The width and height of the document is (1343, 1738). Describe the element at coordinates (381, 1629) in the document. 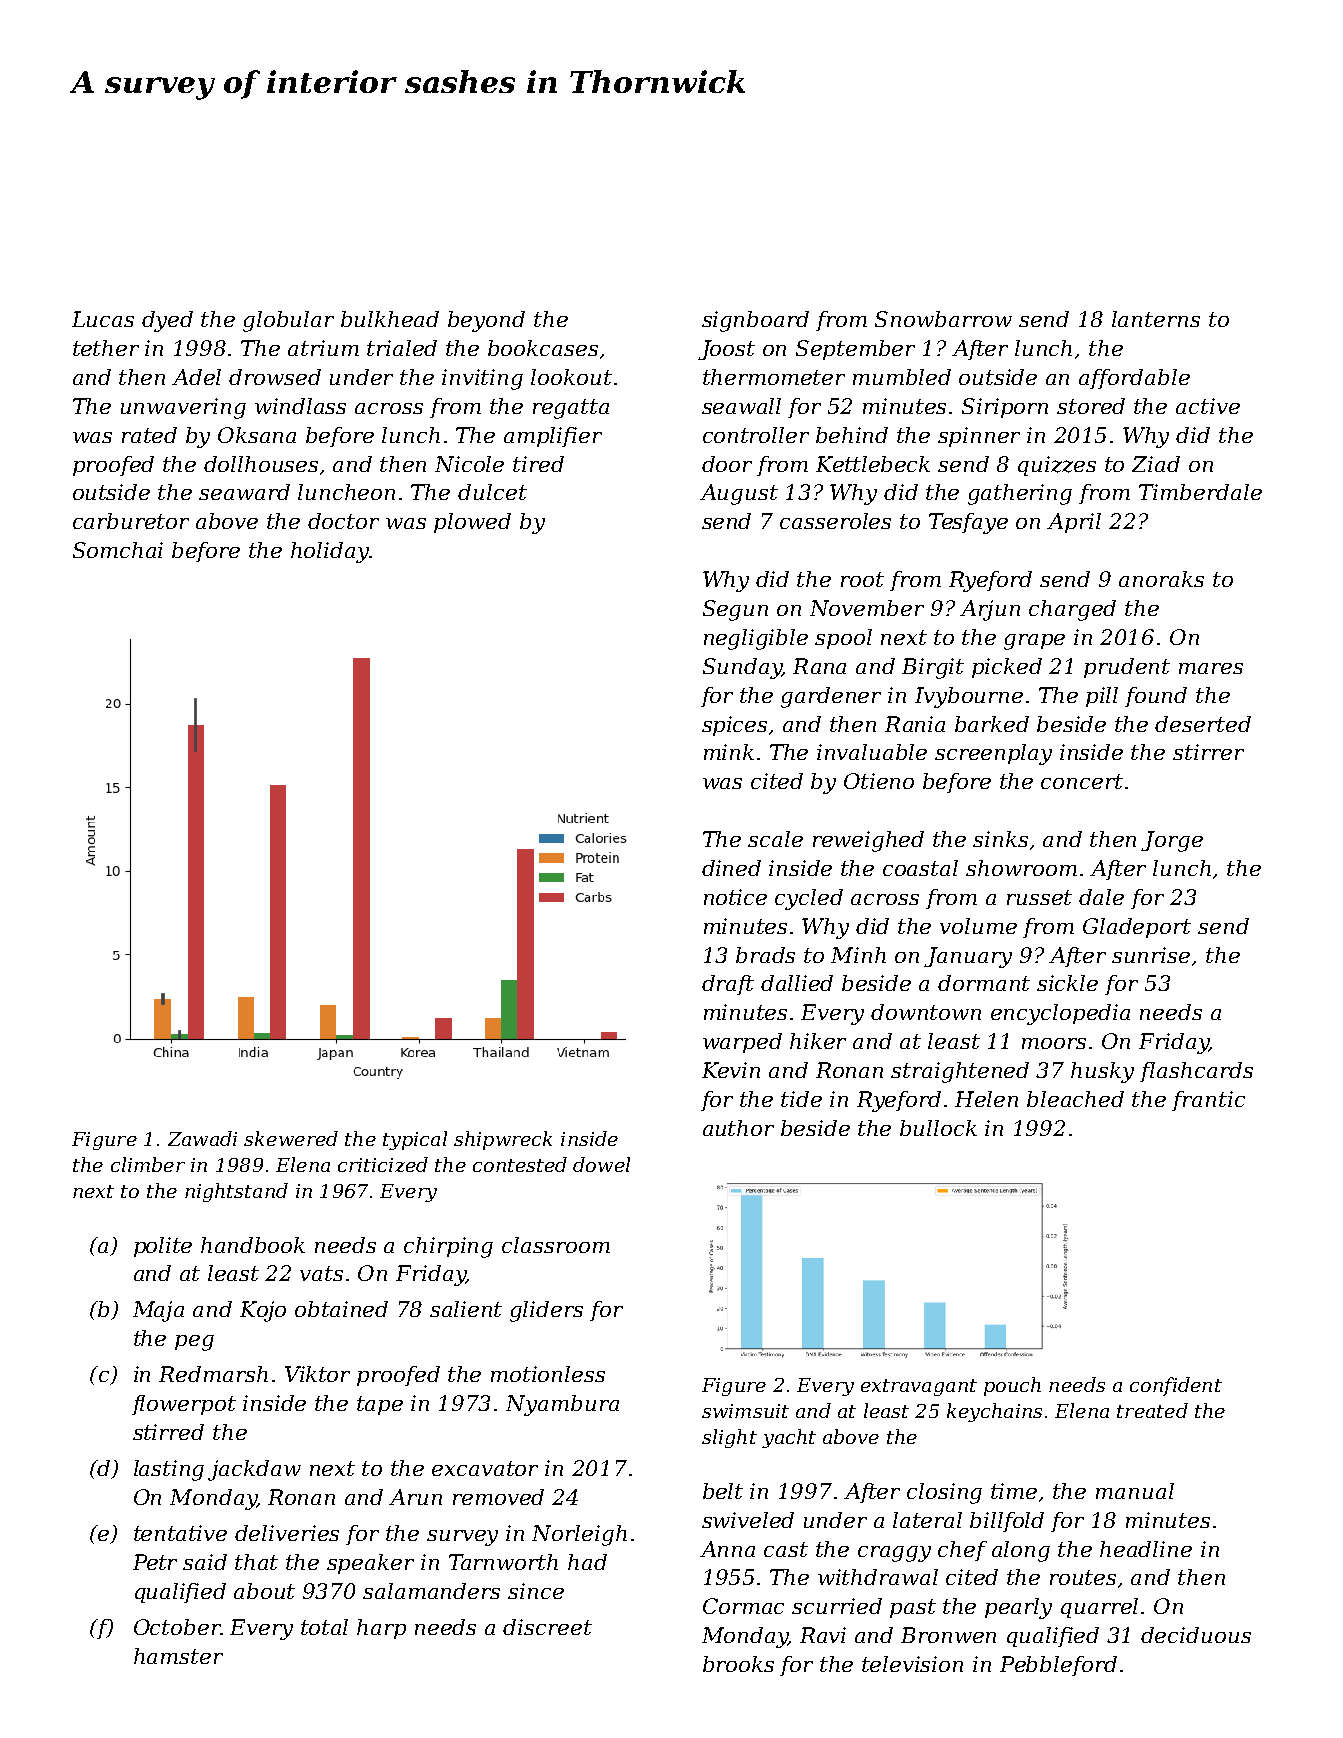

I see `harp` at that location.
